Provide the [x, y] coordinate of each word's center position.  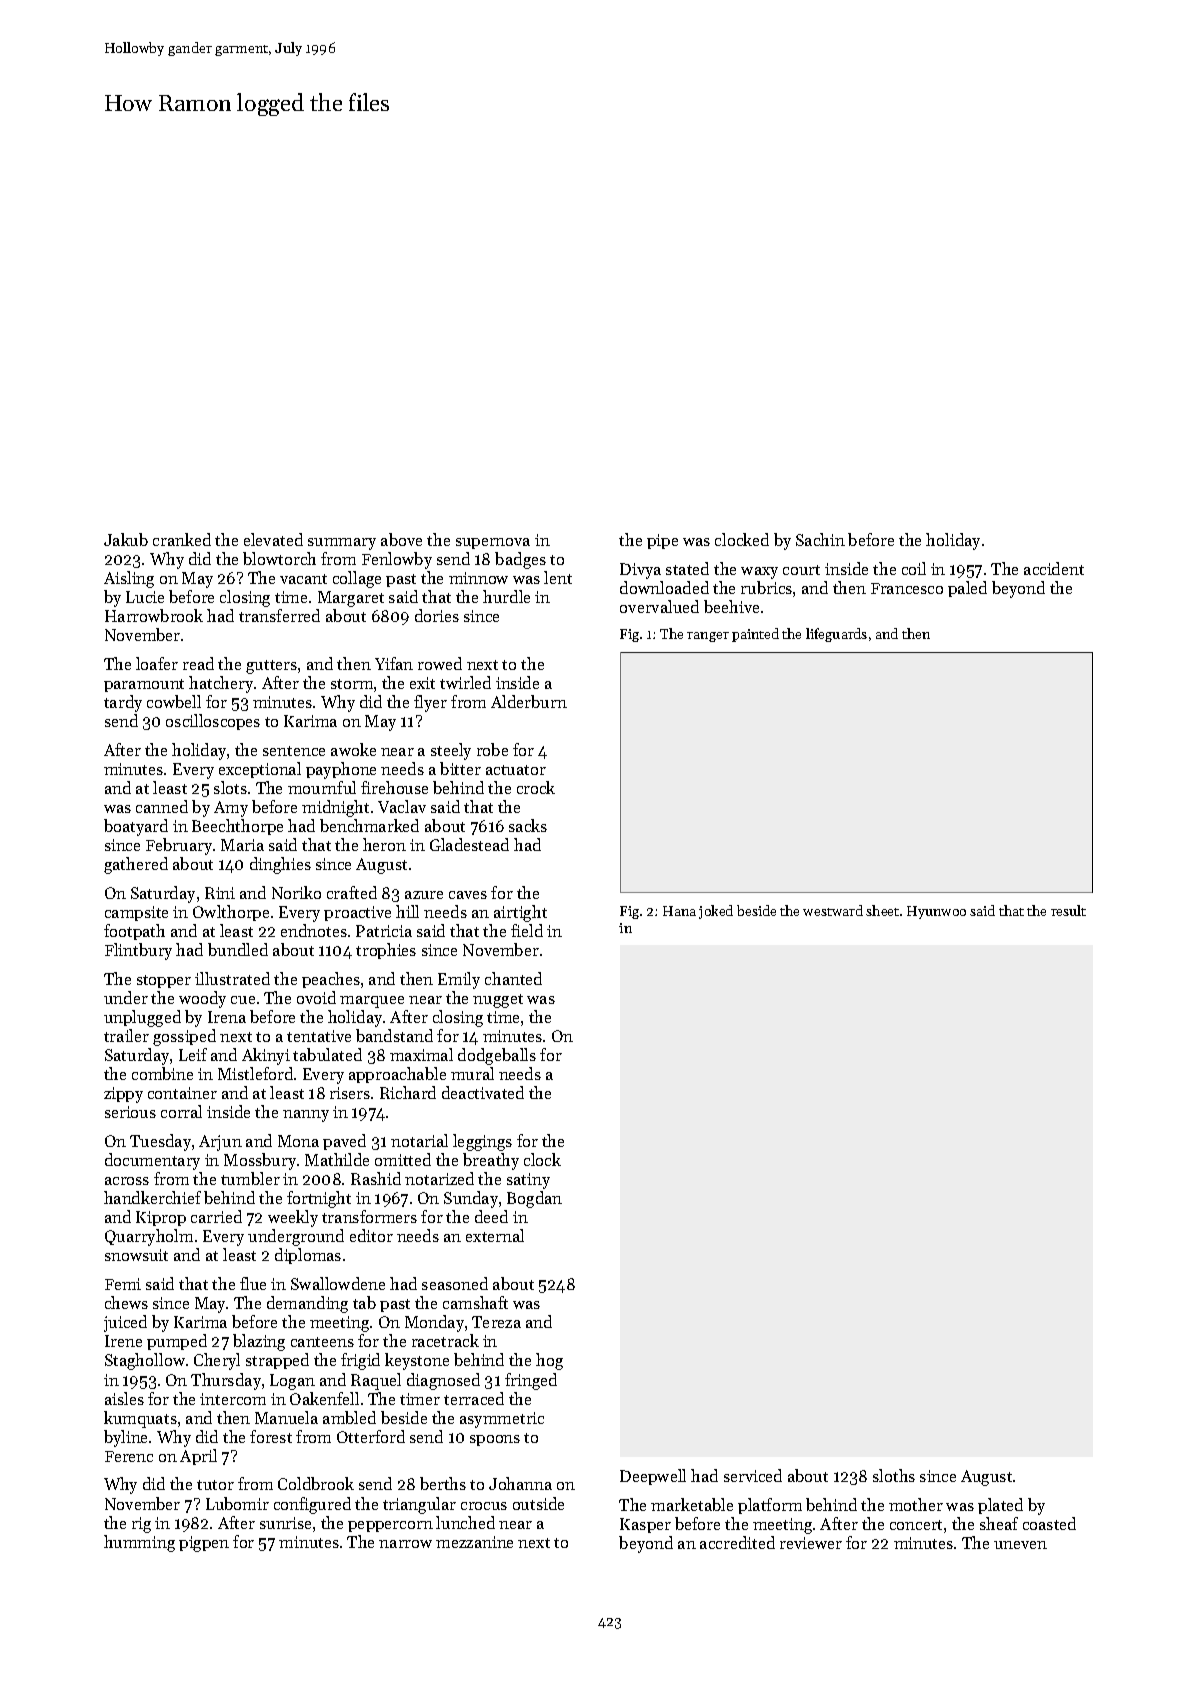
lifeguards [836, 635]
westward [833, 910]
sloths [894, 1475]
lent [558, 577]
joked [716, 912]
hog [549, 1361]
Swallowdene [338, 1283]
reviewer [811, 1543]
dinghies [280, 865]
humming [139, 1543]
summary [342, 544]
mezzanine [474, 1542]
